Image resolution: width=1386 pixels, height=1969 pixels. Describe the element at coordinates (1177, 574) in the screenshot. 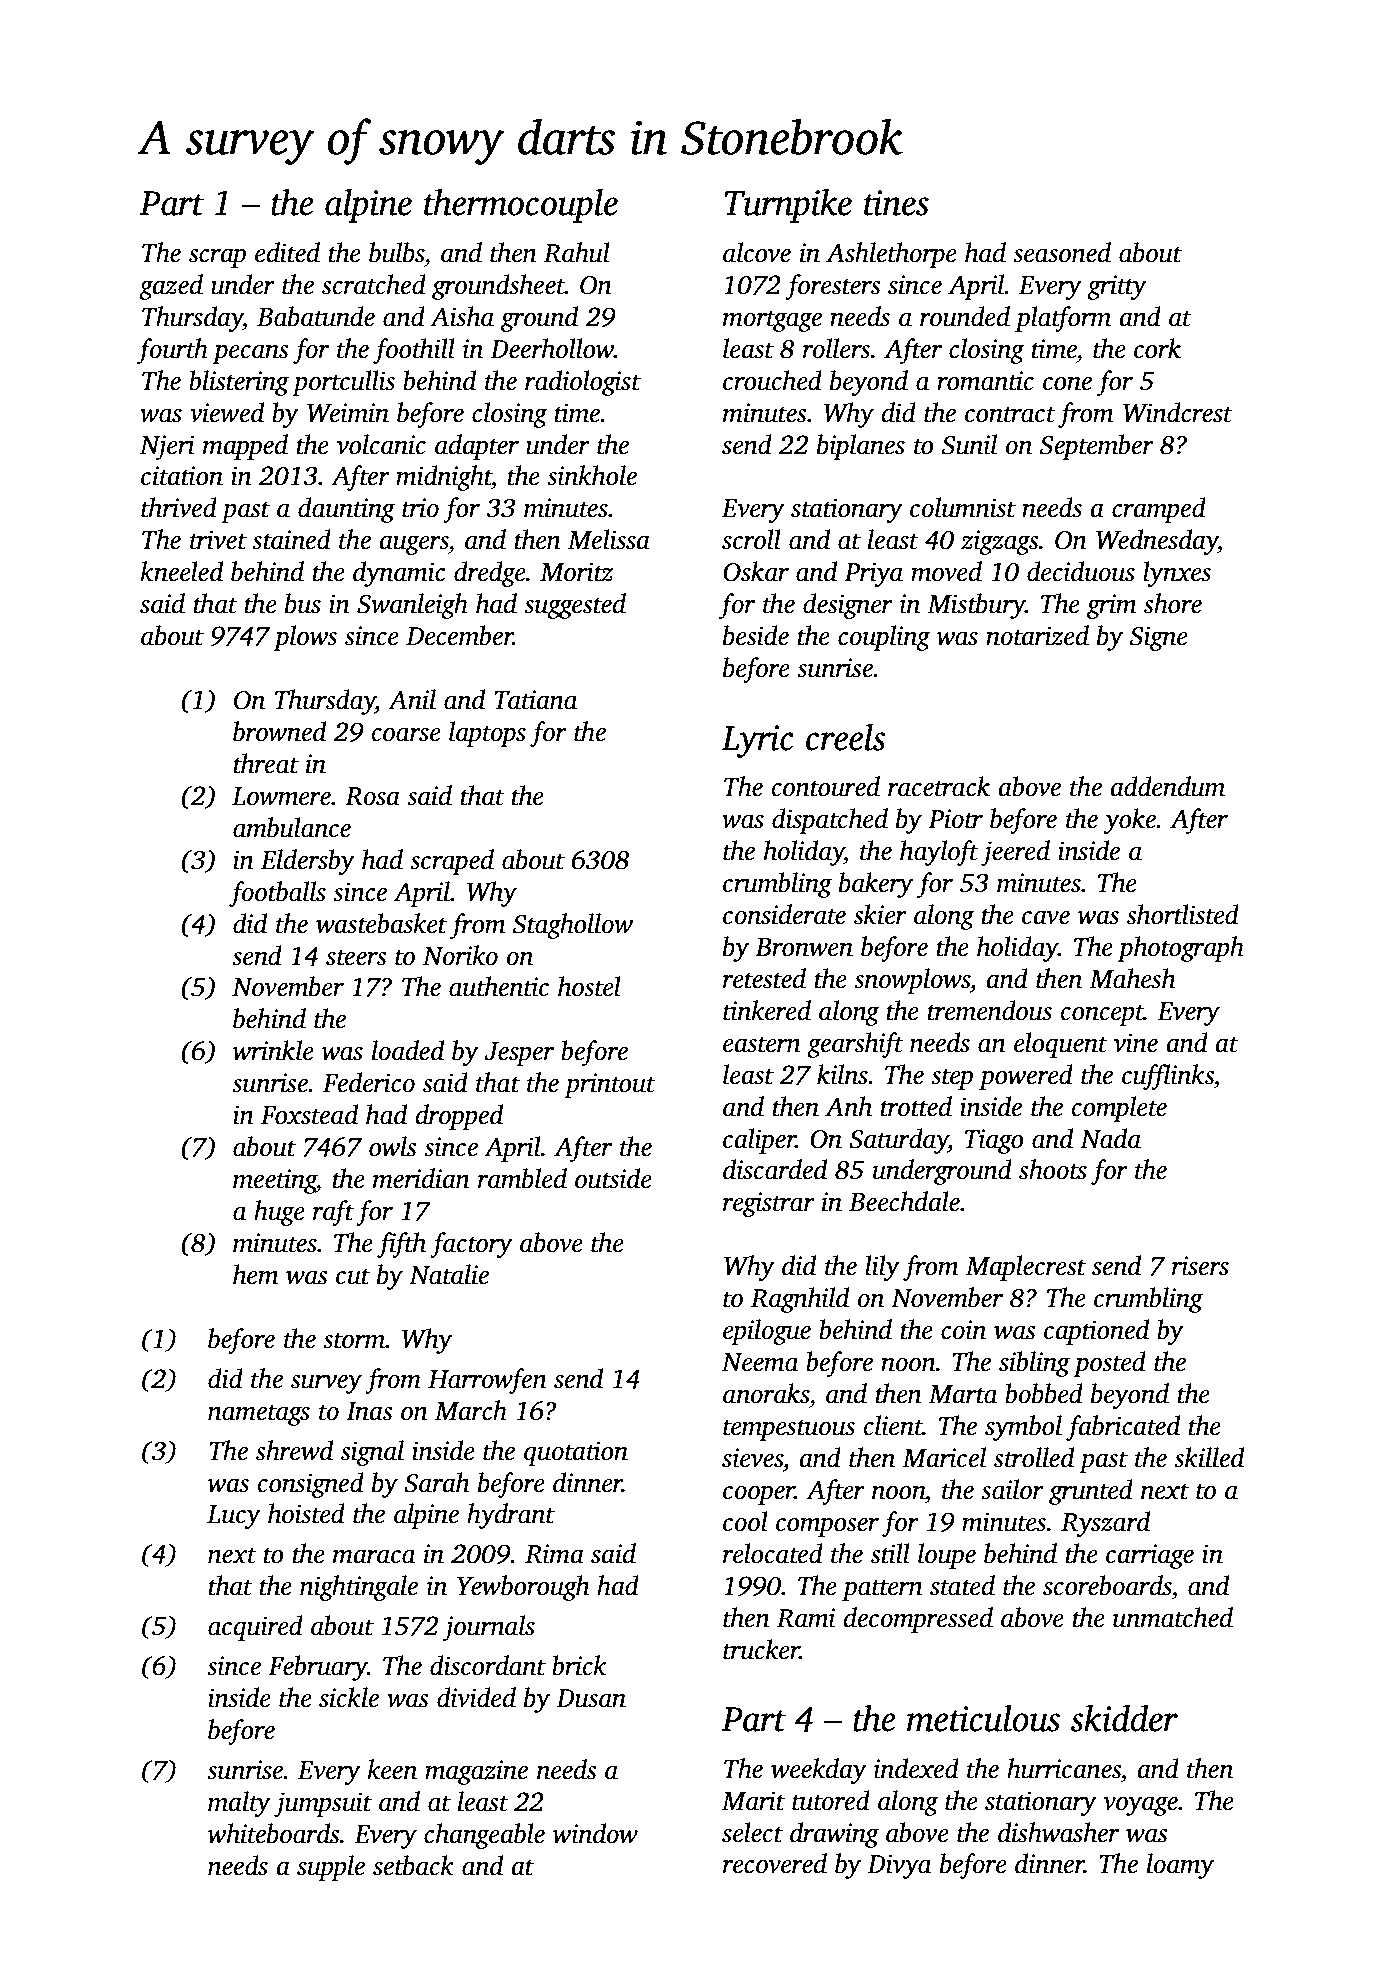

I see `lynxes` at that location.
